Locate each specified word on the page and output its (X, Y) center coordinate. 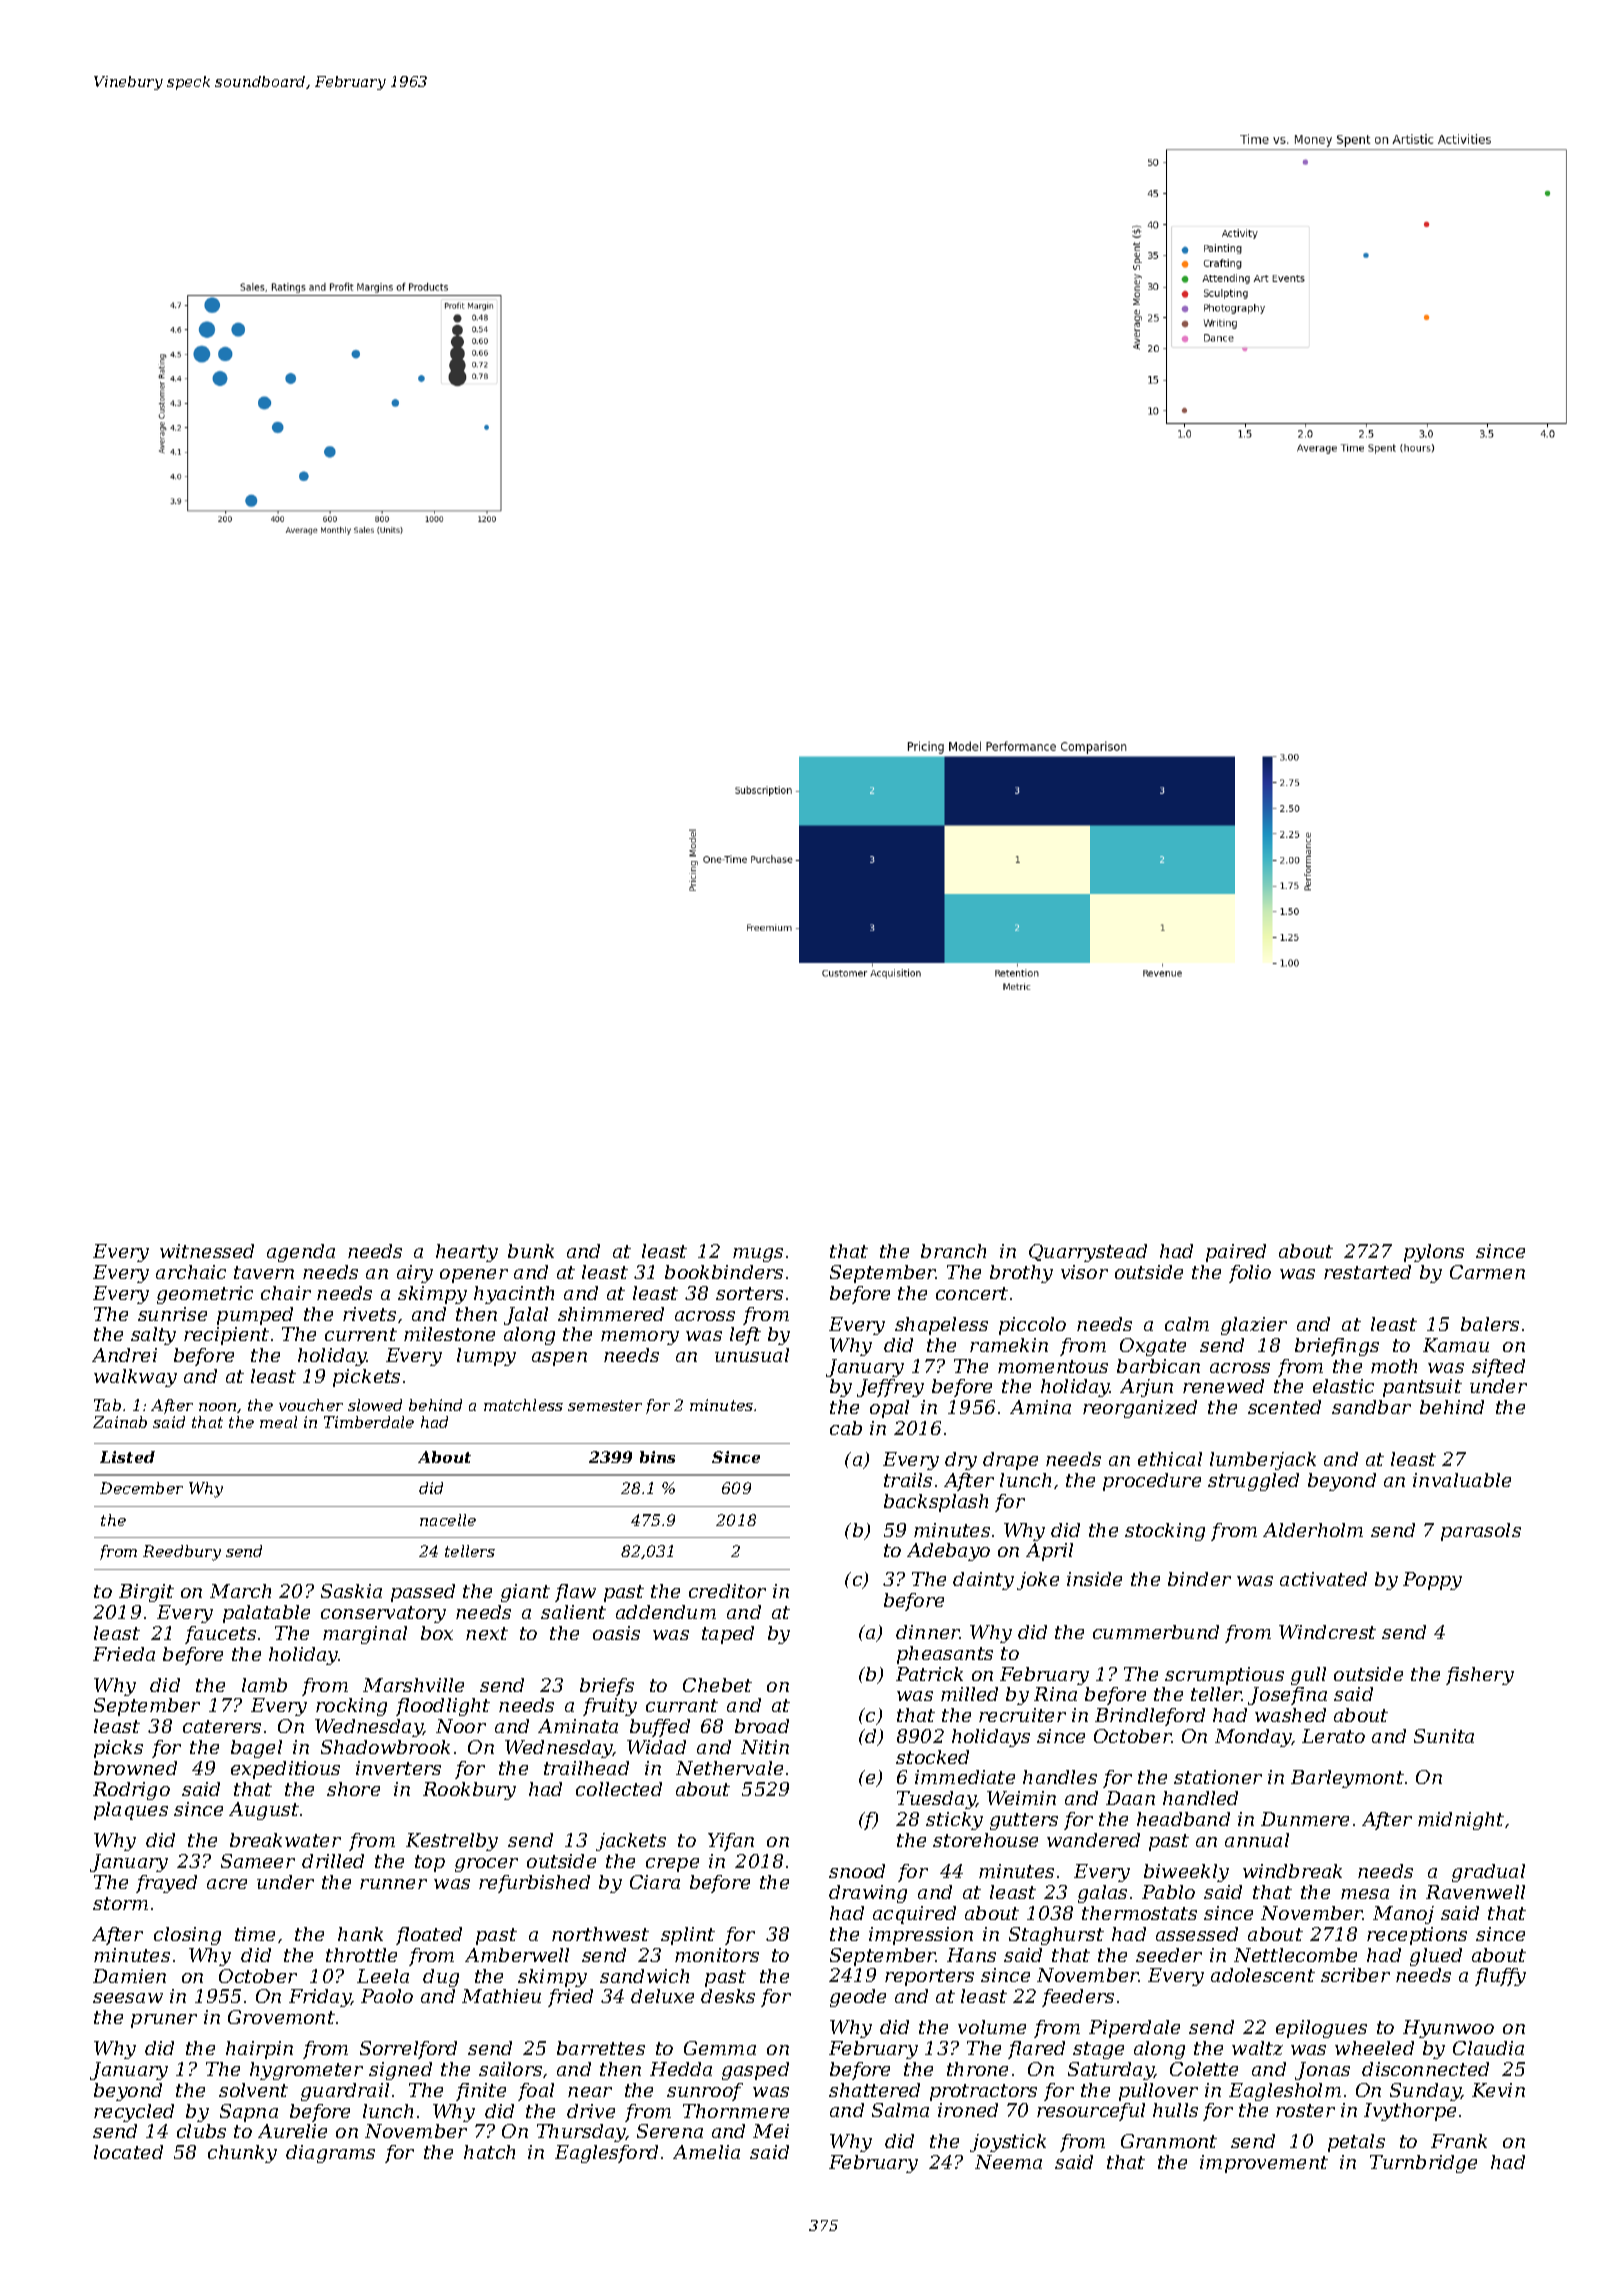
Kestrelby (452, 1842)
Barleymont (1347, 1779)
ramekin (1009, 1345)
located (128, 2152)
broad (762, 1726)
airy (415, 1274)
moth (1394, 1366)
